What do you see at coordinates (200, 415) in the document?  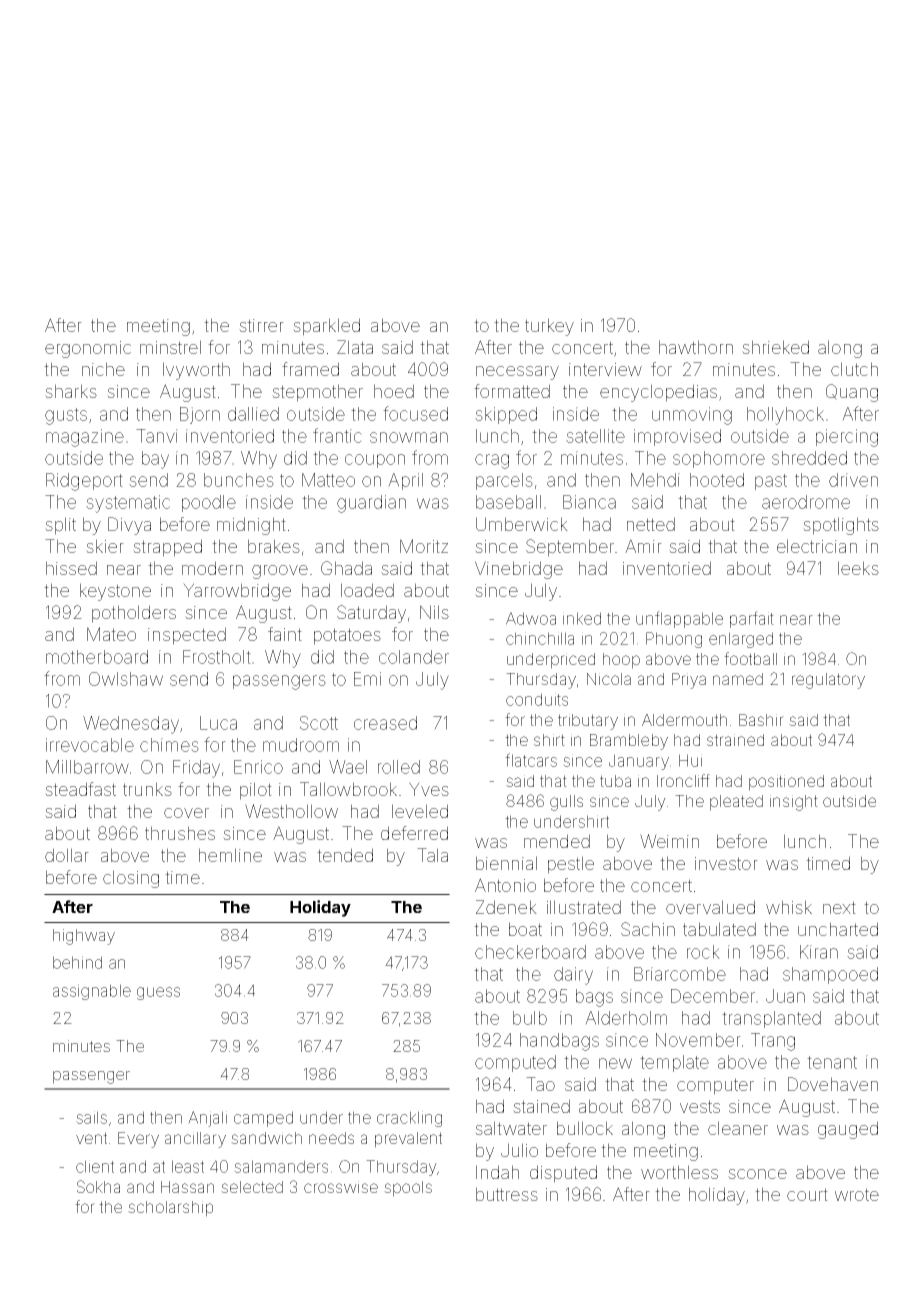 I see `Bjorn` at bounding box center [200, 415].
